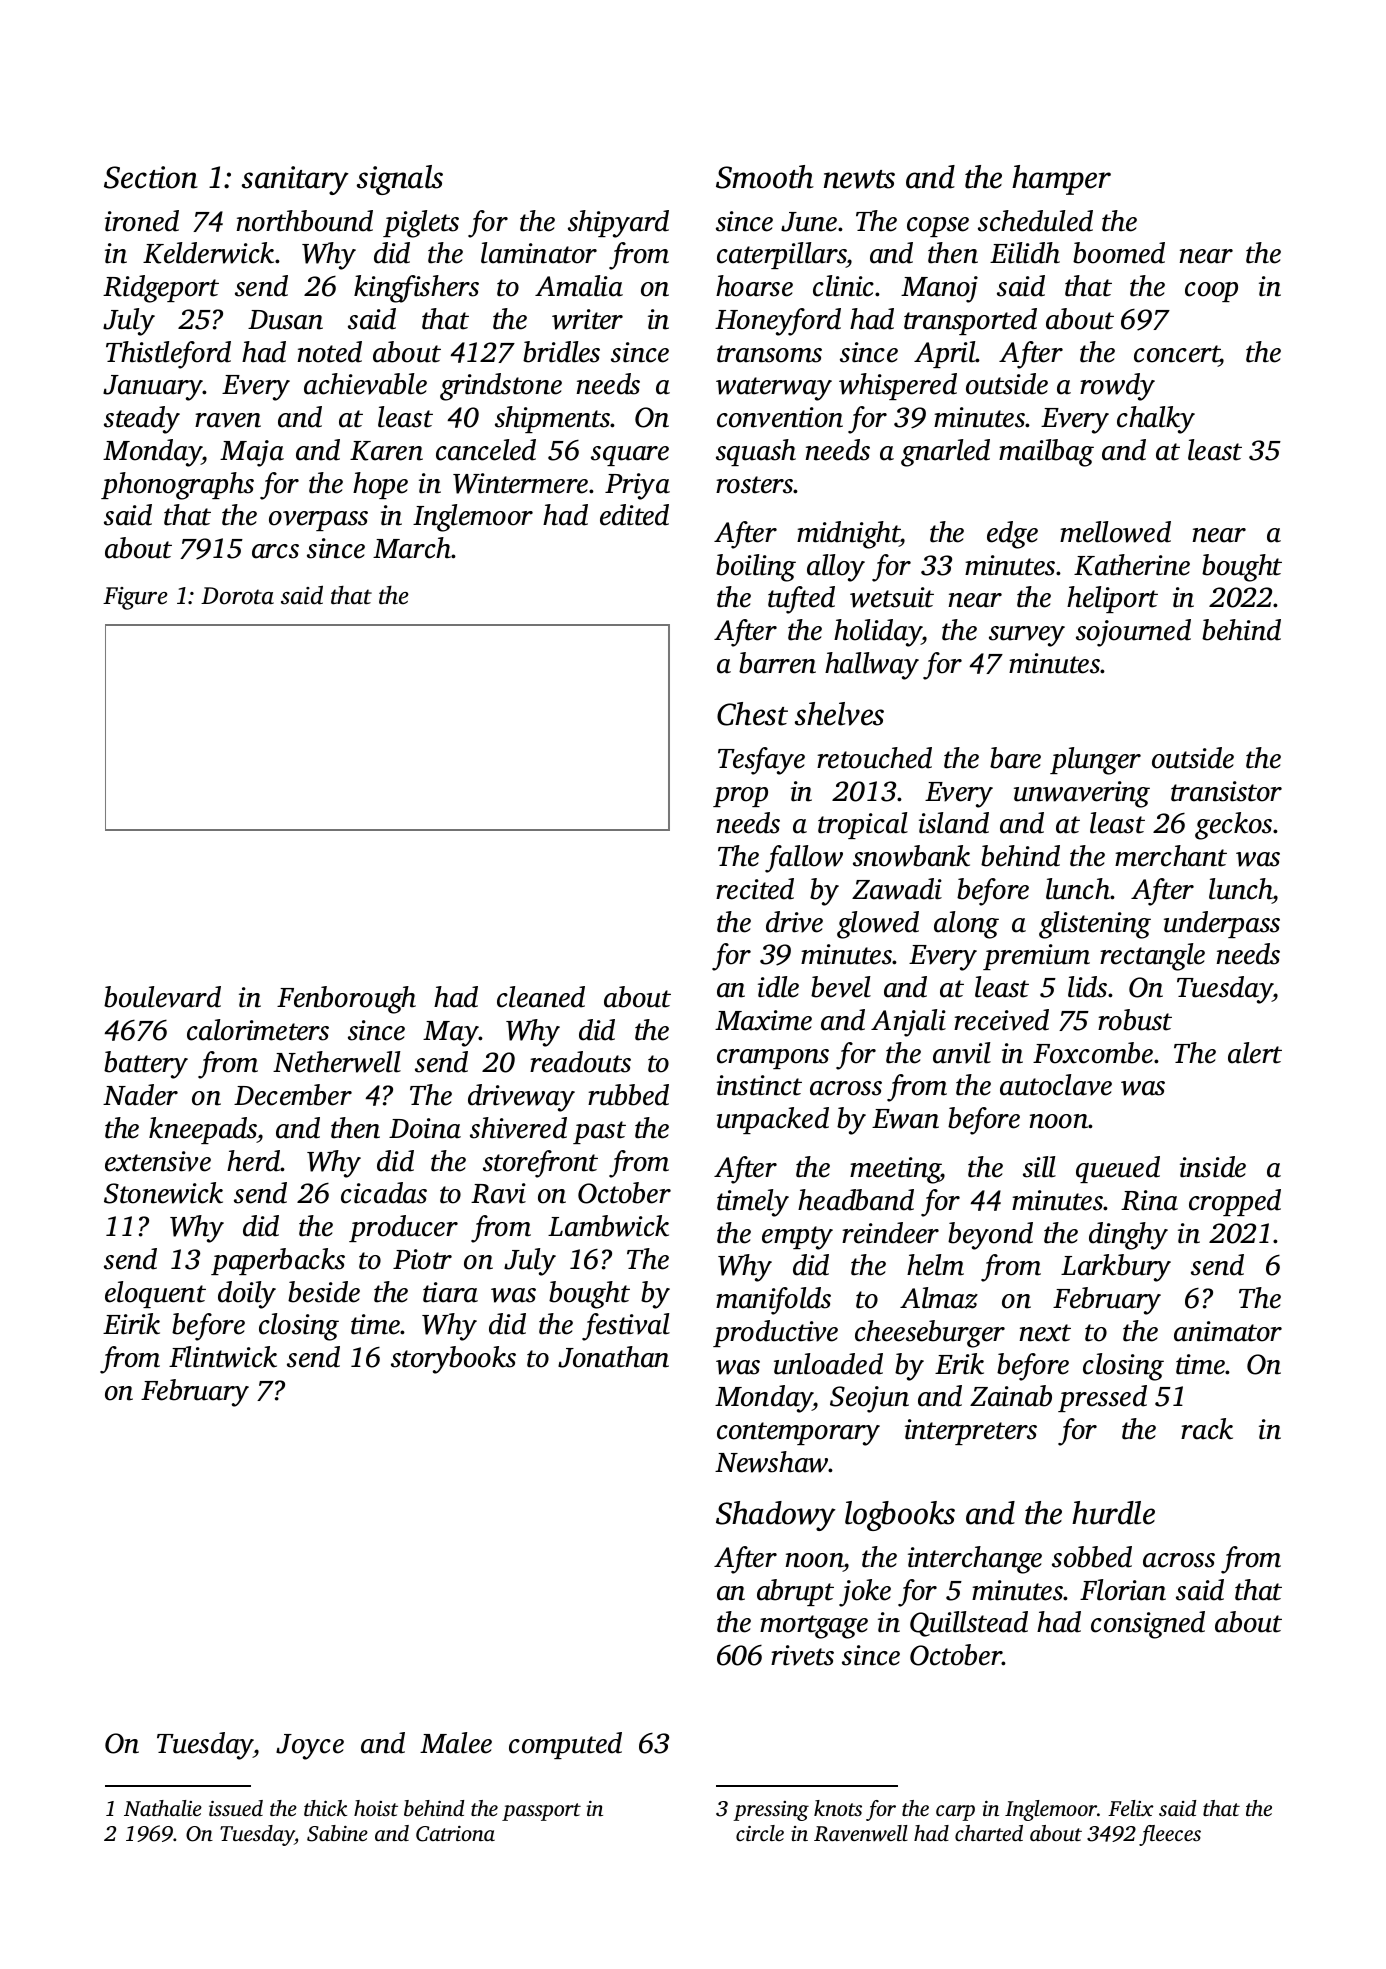 This image has height=1969, width=1386. Describe the element at coordinates (797, 1238) in the image. I see `empty` at that location.
